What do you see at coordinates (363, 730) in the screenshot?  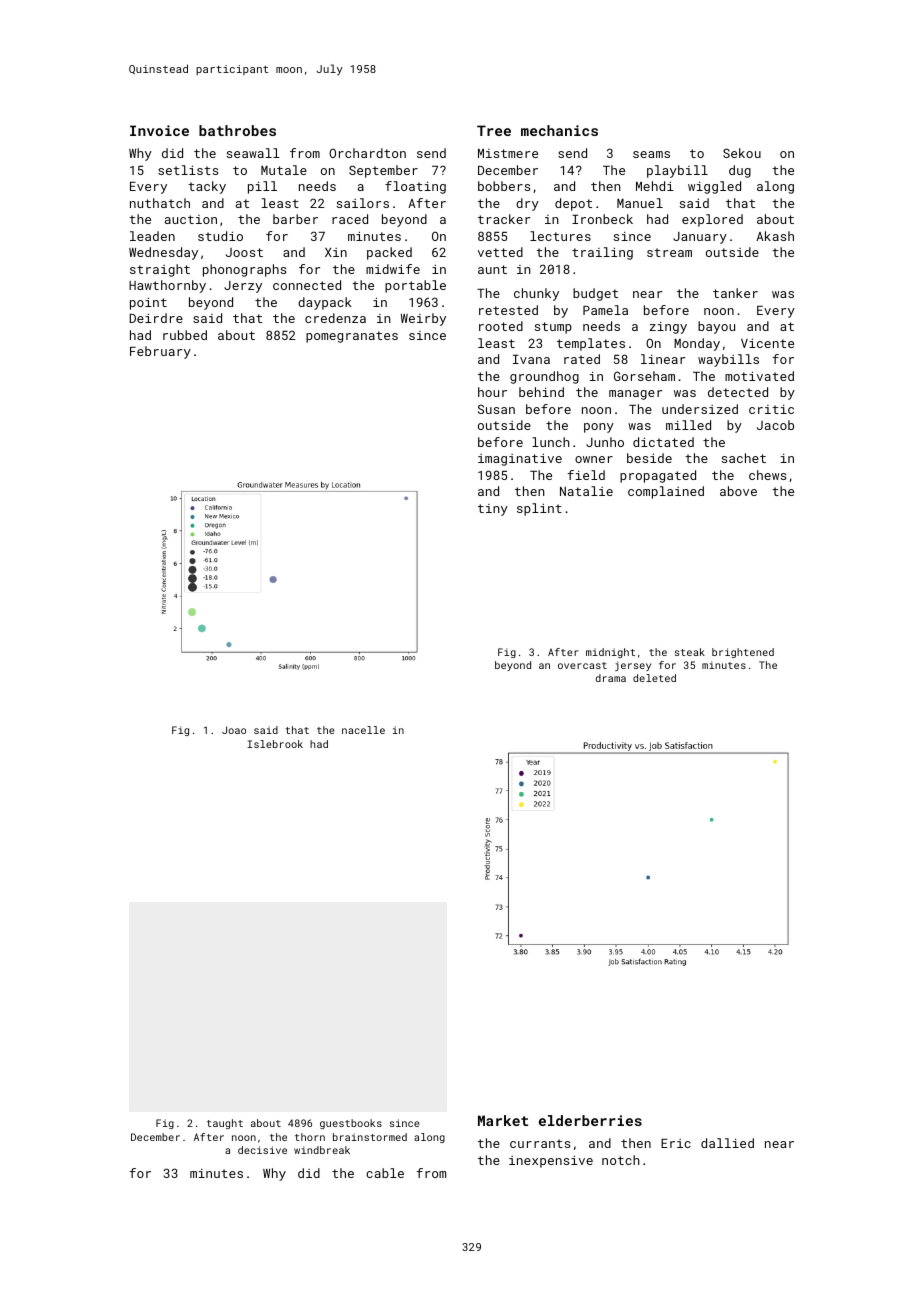 I see `nacelle` at bounding box center [363, 730].
